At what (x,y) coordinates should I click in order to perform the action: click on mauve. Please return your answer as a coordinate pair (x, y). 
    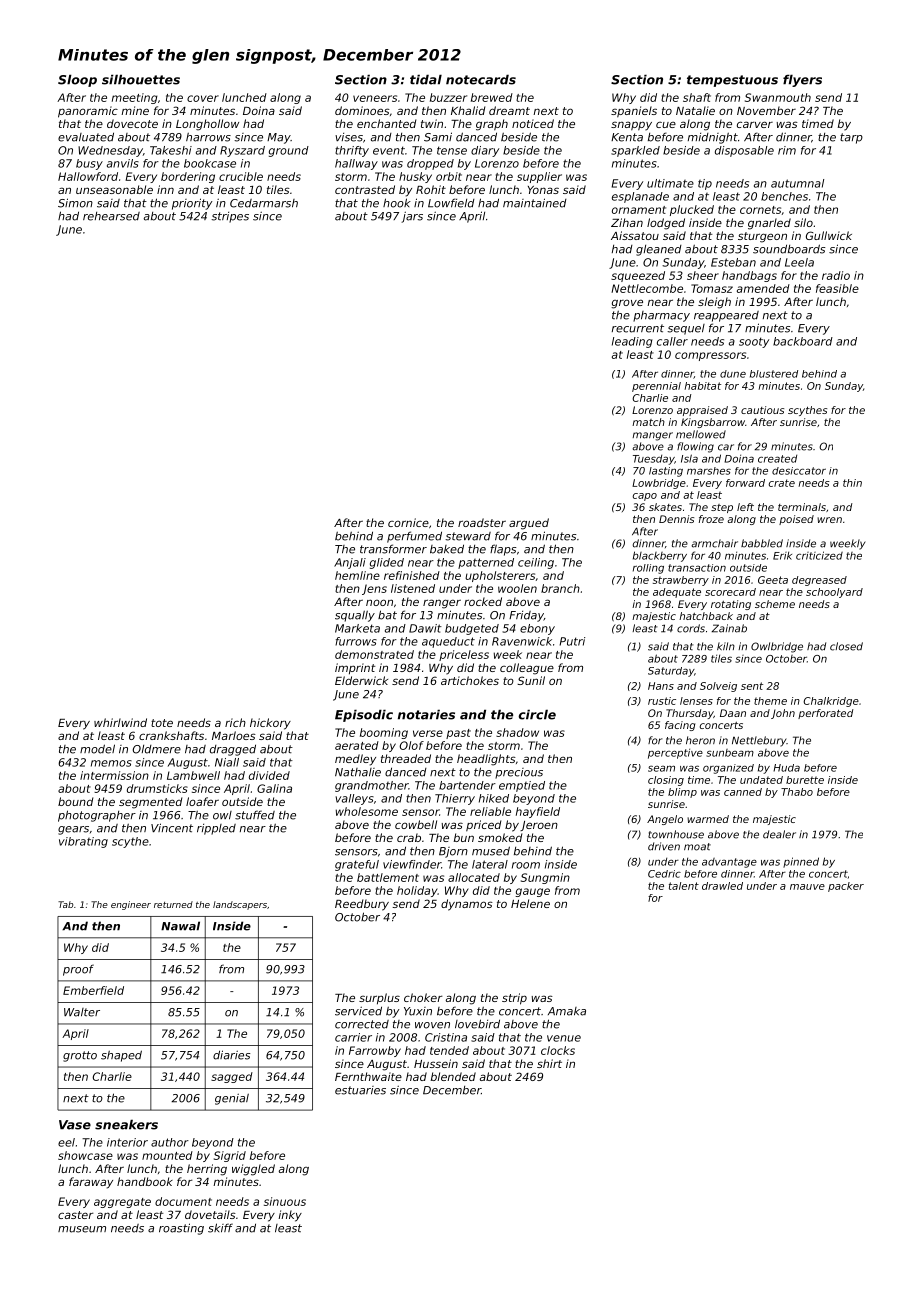
    Looking at the image, I should click on (807, 887).
